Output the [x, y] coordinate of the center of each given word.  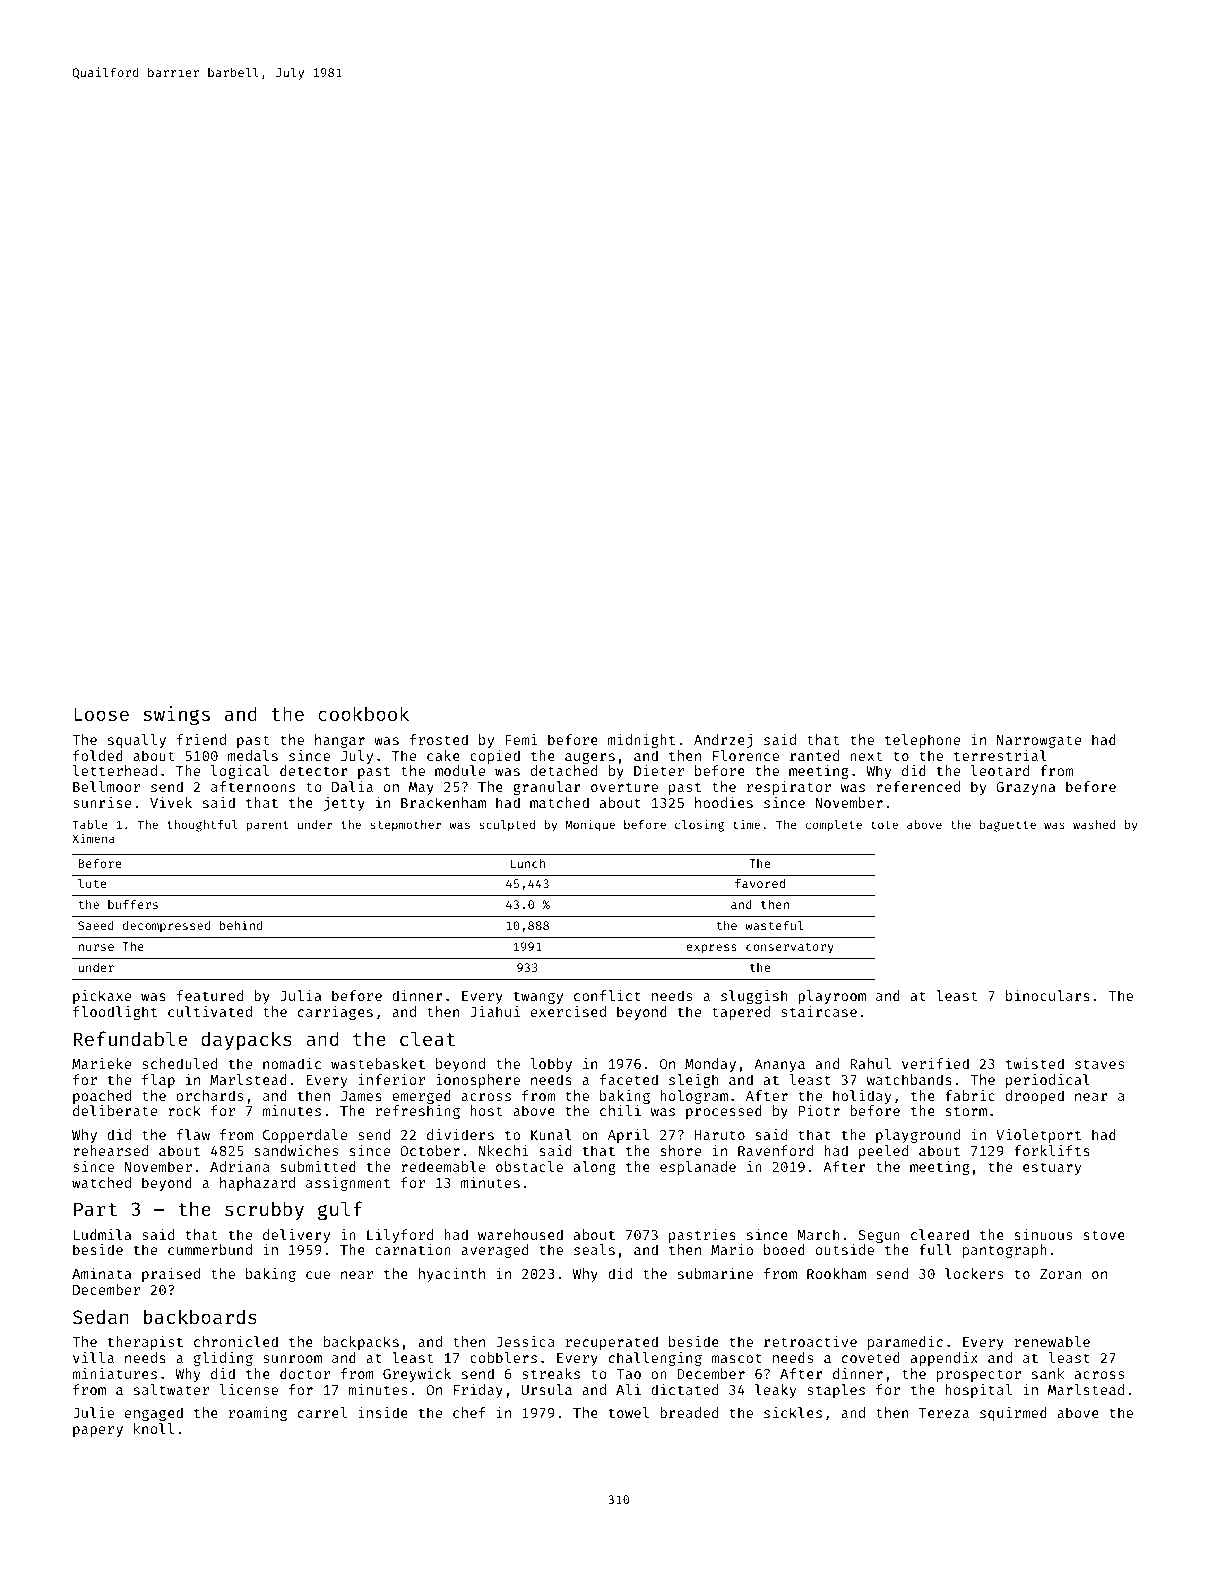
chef [469, 1412]
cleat [427, 1038]
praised [171, 1275]
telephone [922, 741]
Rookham [836, 1273]
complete [834, 826]
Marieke [101, 1063]
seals [594, 1249]
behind [241, 925]
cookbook [363, 713]
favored [760, 883]
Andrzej [723, 741]
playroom [832, 997]
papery [98, 1431]
